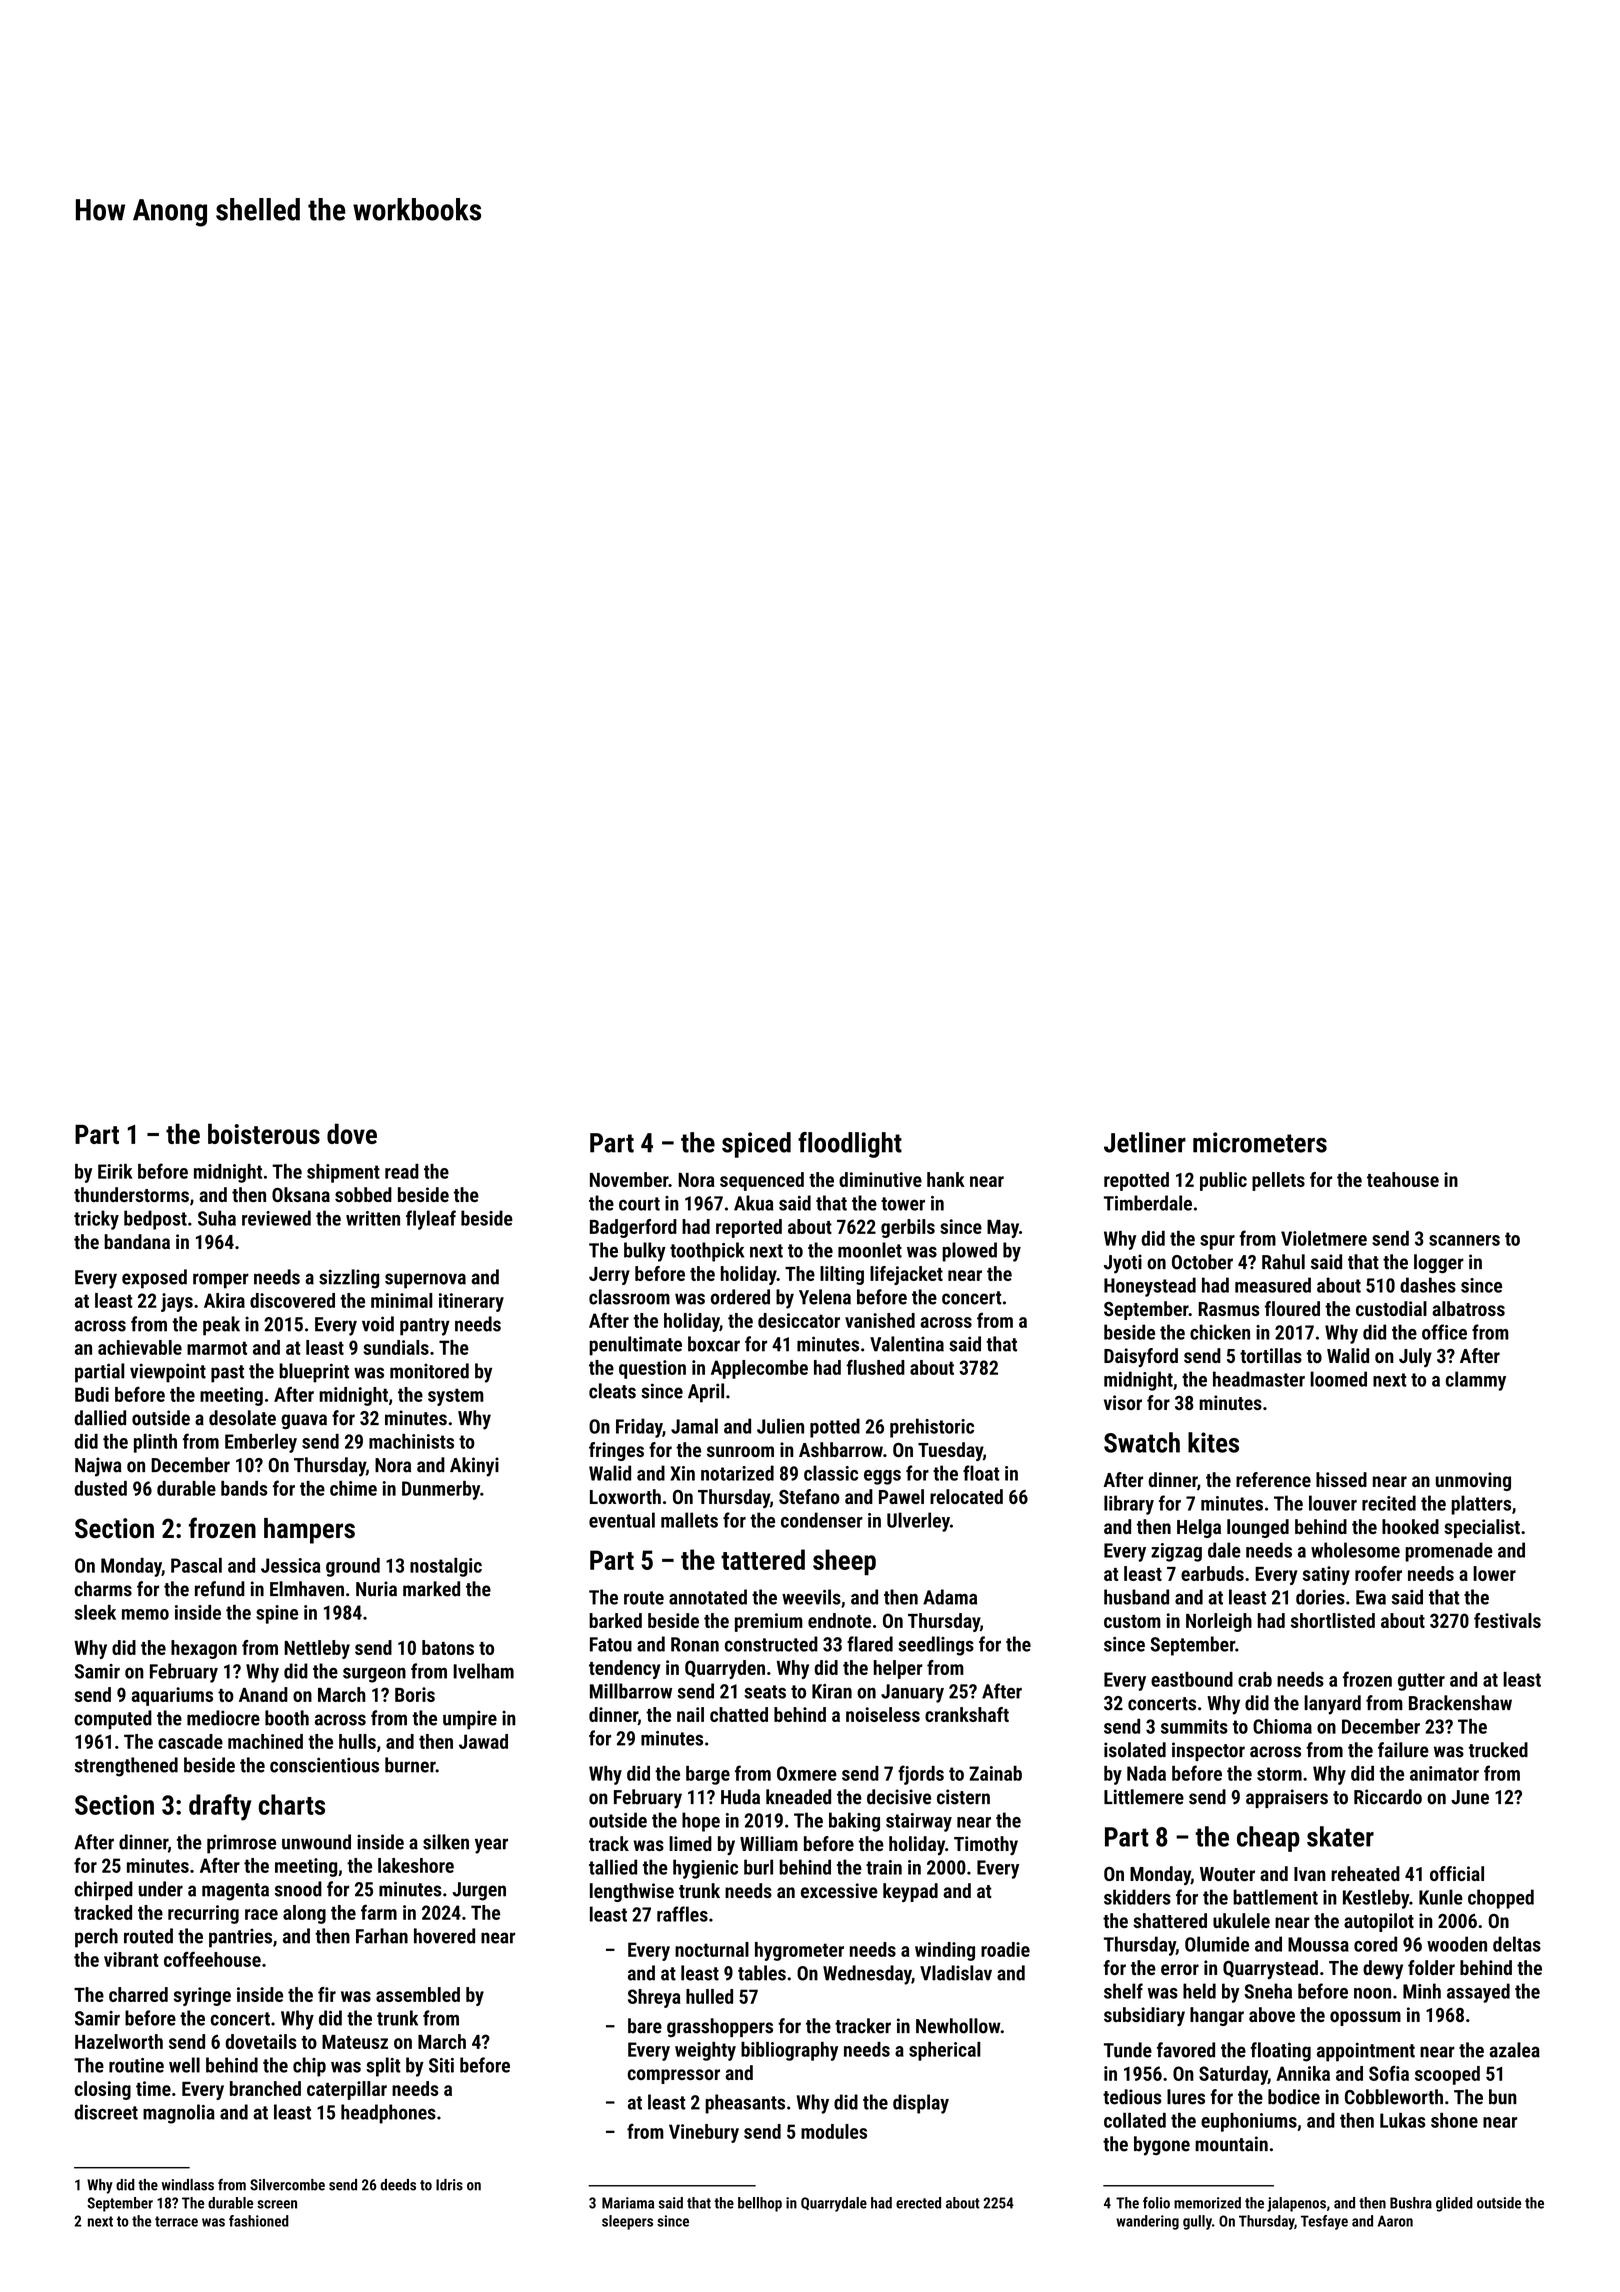 Image resolution: width=1620 pixels, height=2292 pixels. What do you see at coordinates (689, 1520) in the page?
I see `mallets` at bounding box center [689, 1520].
